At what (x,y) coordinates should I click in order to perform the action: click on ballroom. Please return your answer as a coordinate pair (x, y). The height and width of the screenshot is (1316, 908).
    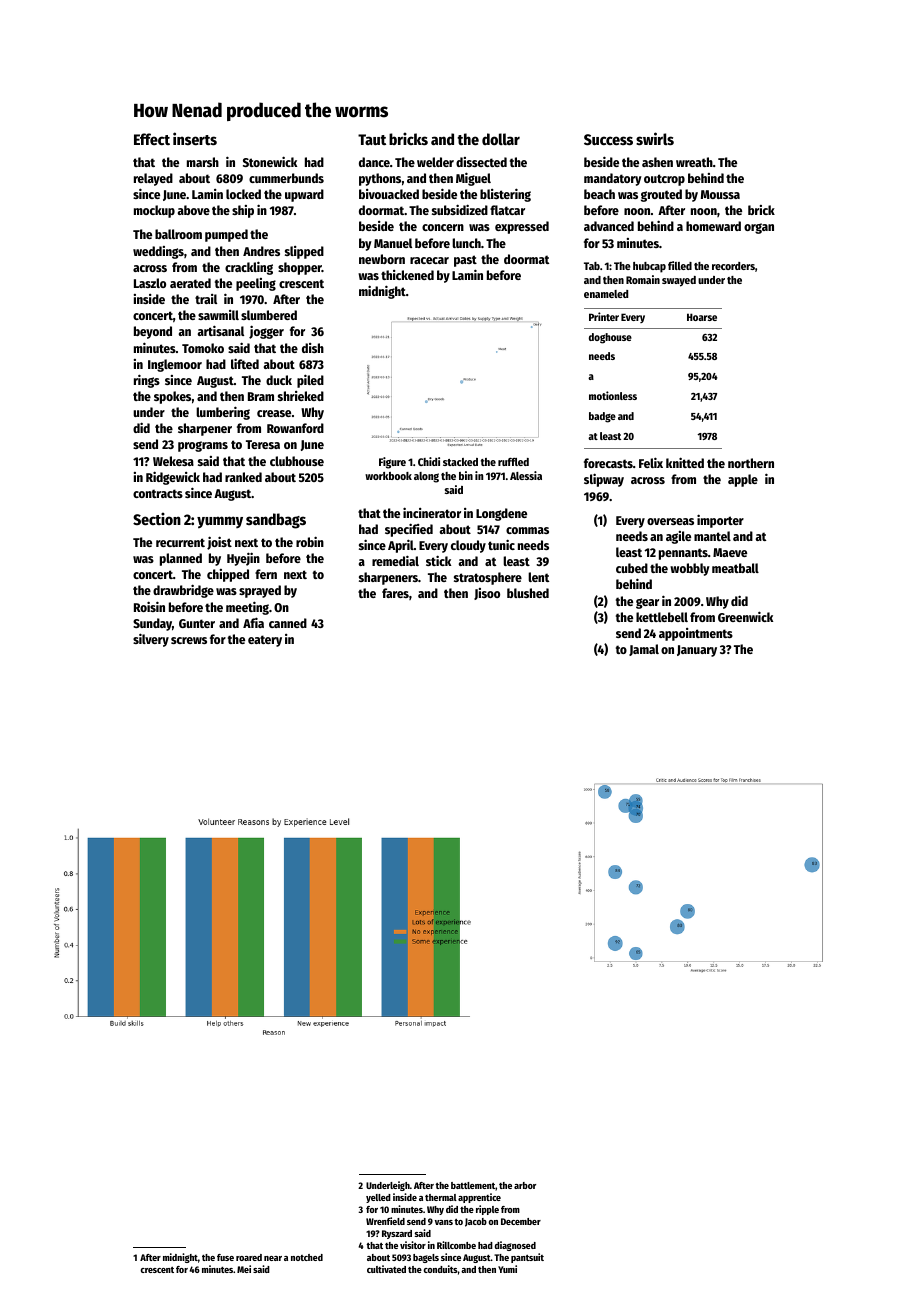
    Looking at the image, I should click on (178, 234).
